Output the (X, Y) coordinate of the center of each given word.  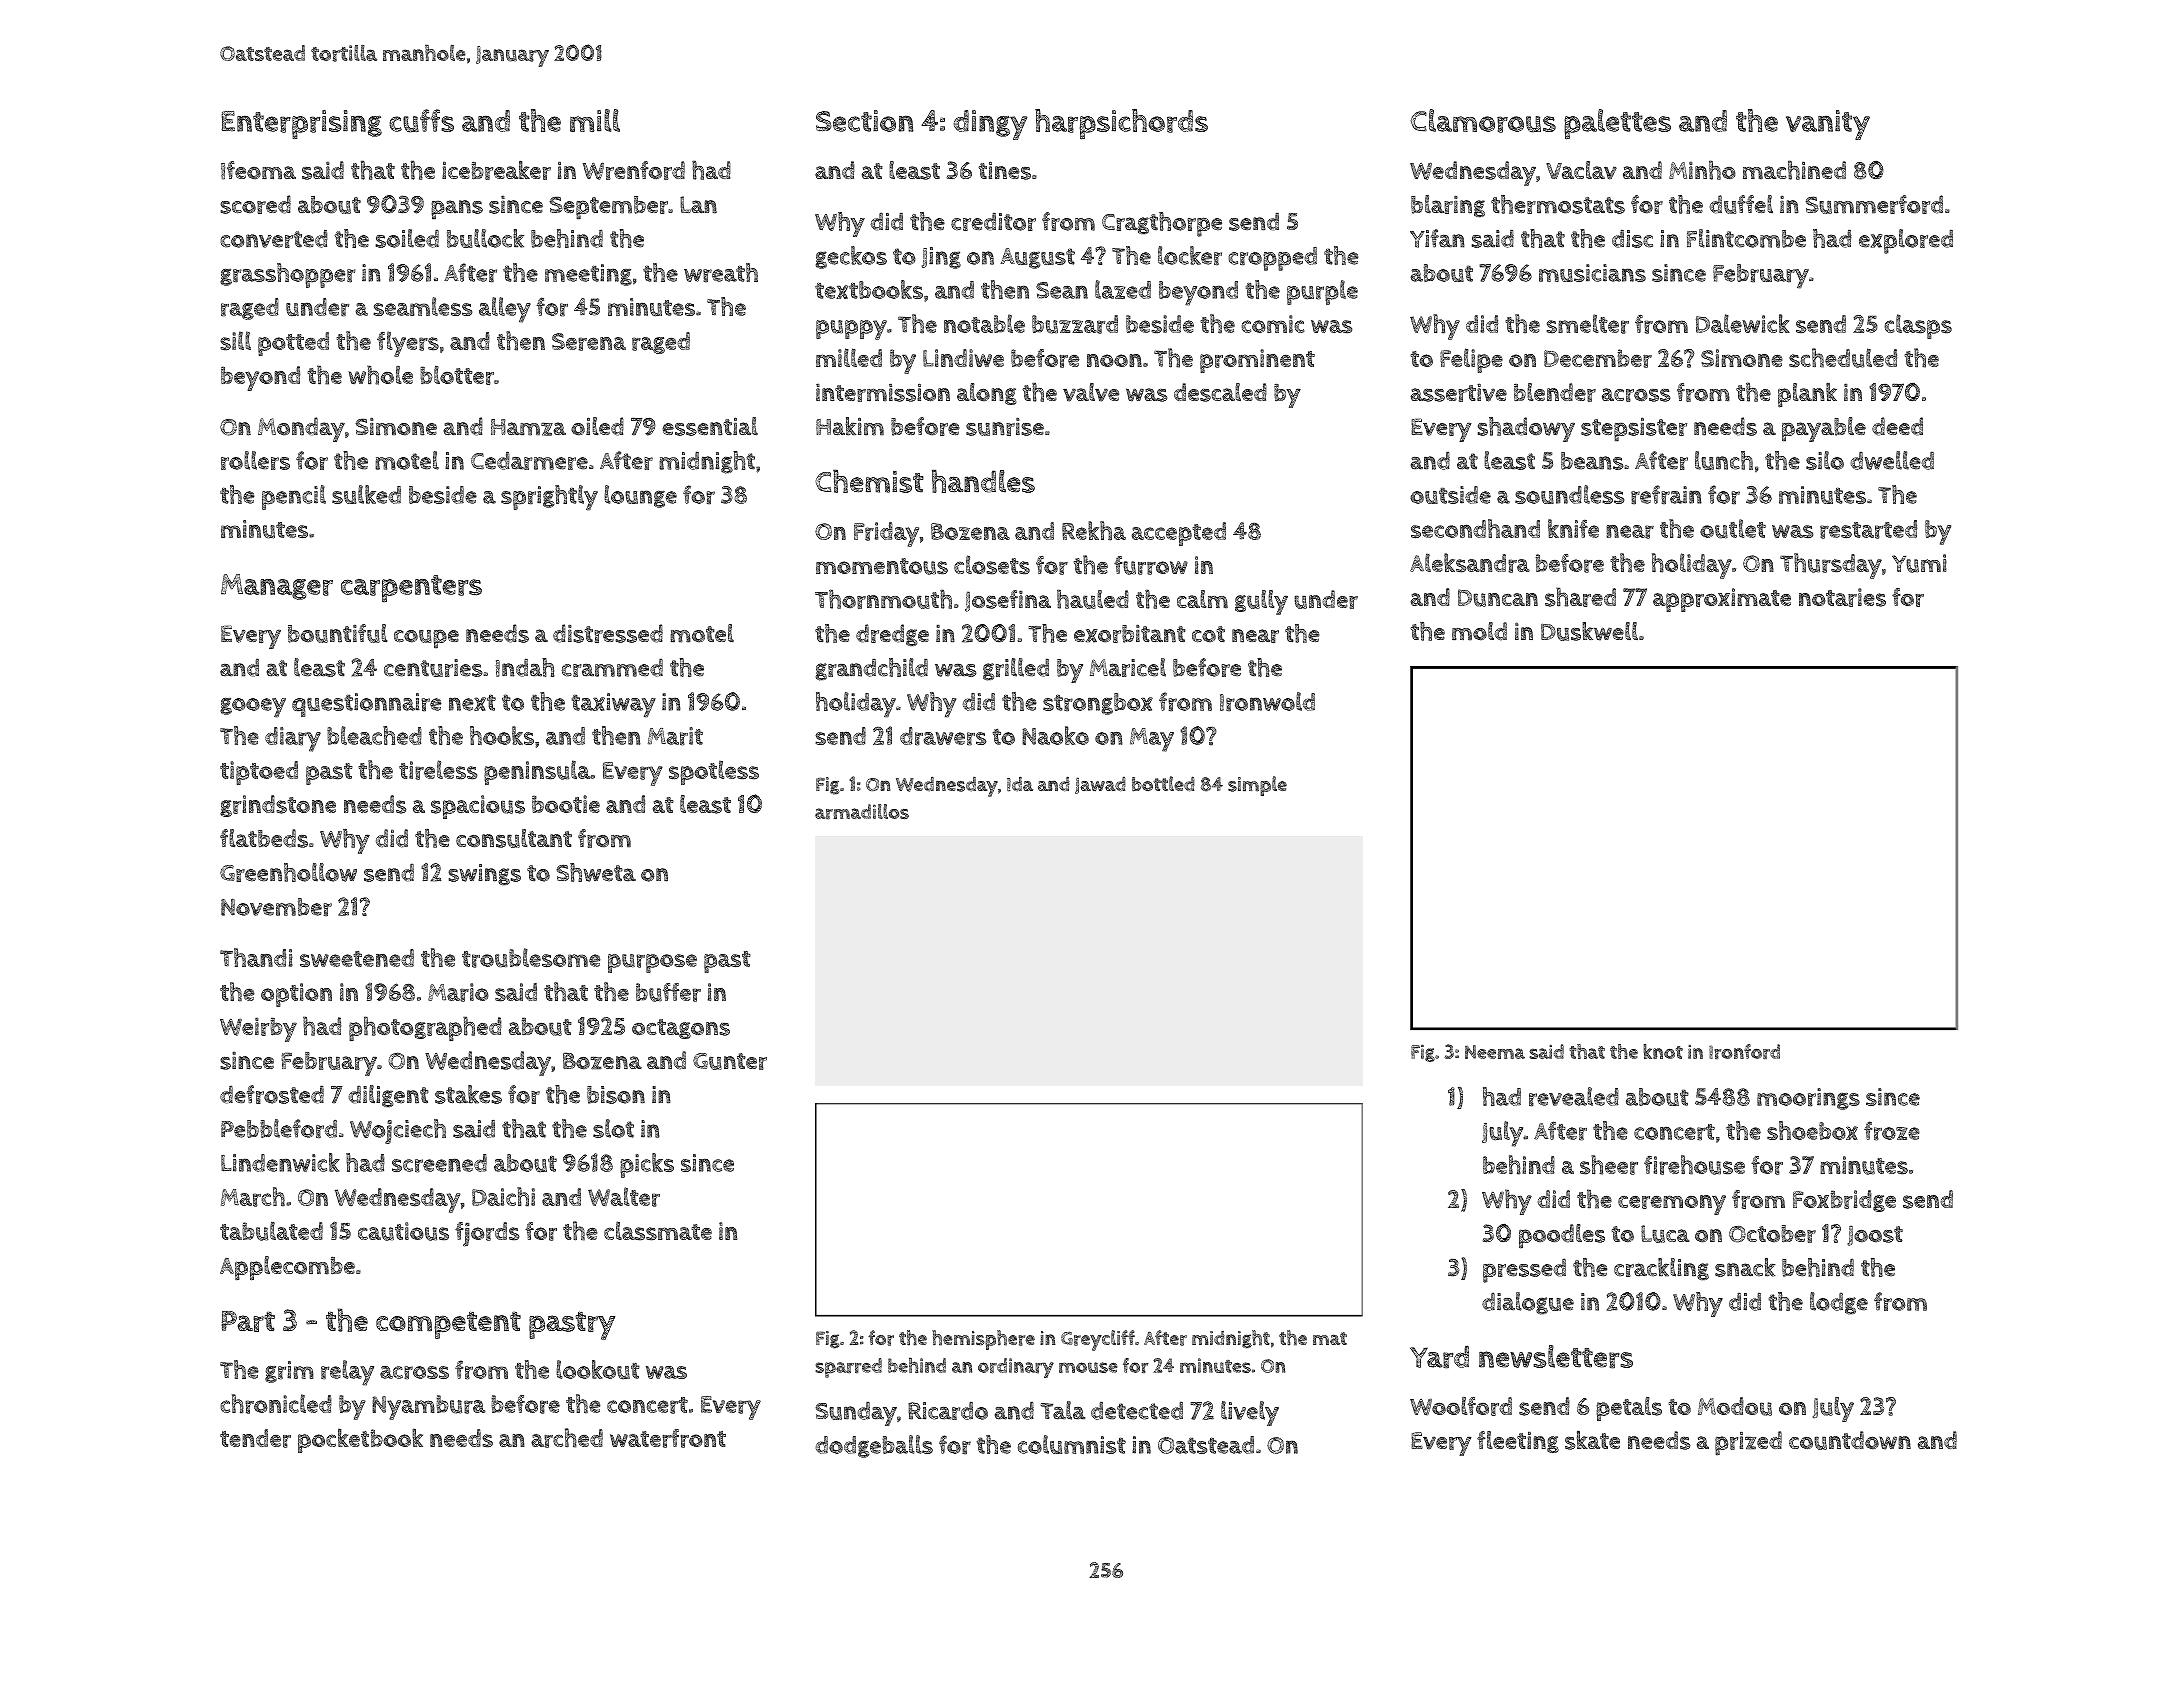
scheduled (1843, 358)
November (276, 907)
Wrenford (634, 170)
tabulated (271, 1231)
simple (1257, 786)
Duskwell (1589, 631)
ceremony (1672, 1205)
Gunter (730, 1061)
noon (1114, 360)
